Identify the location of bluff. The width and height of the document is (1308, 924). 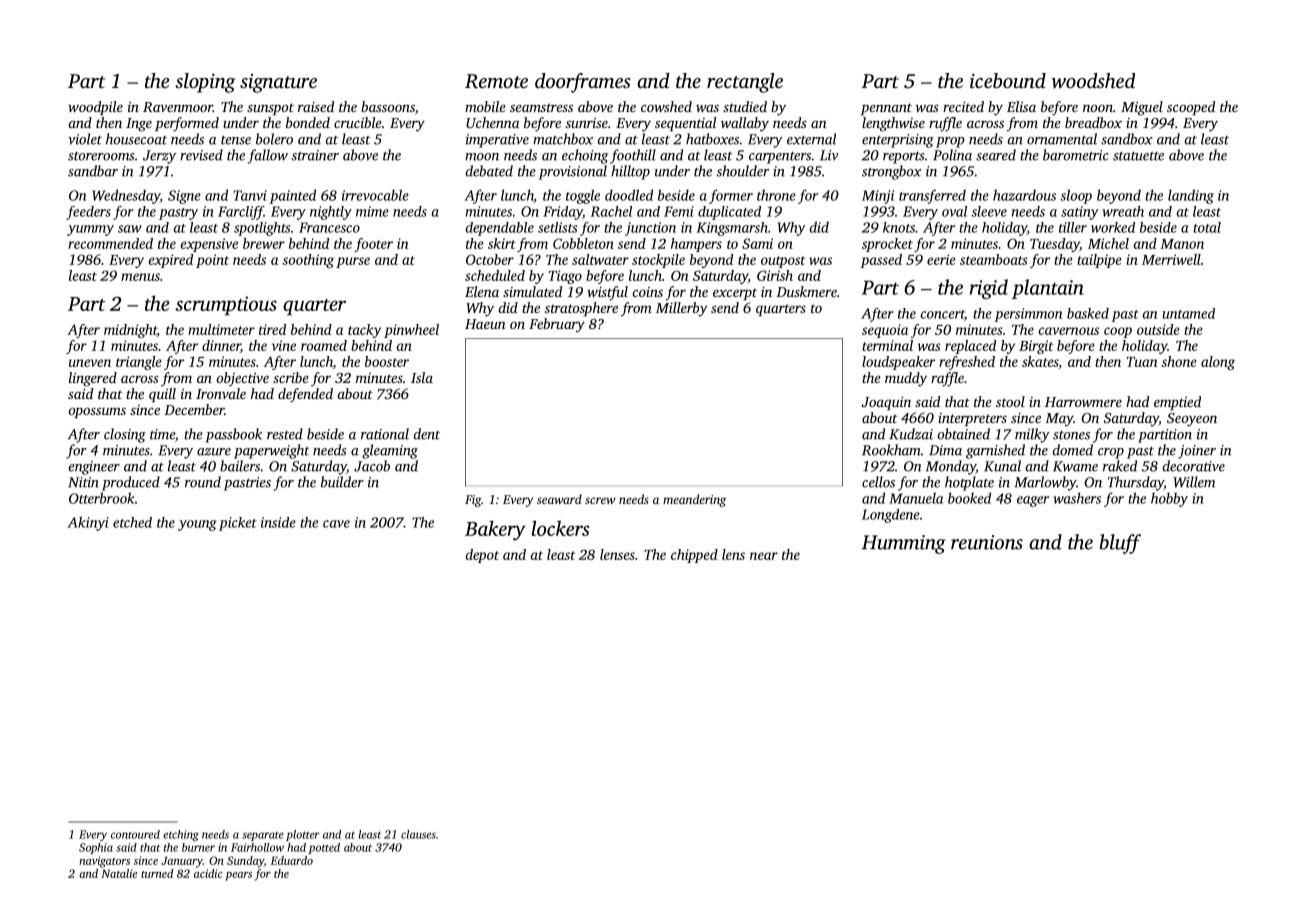
(1120, 544).
